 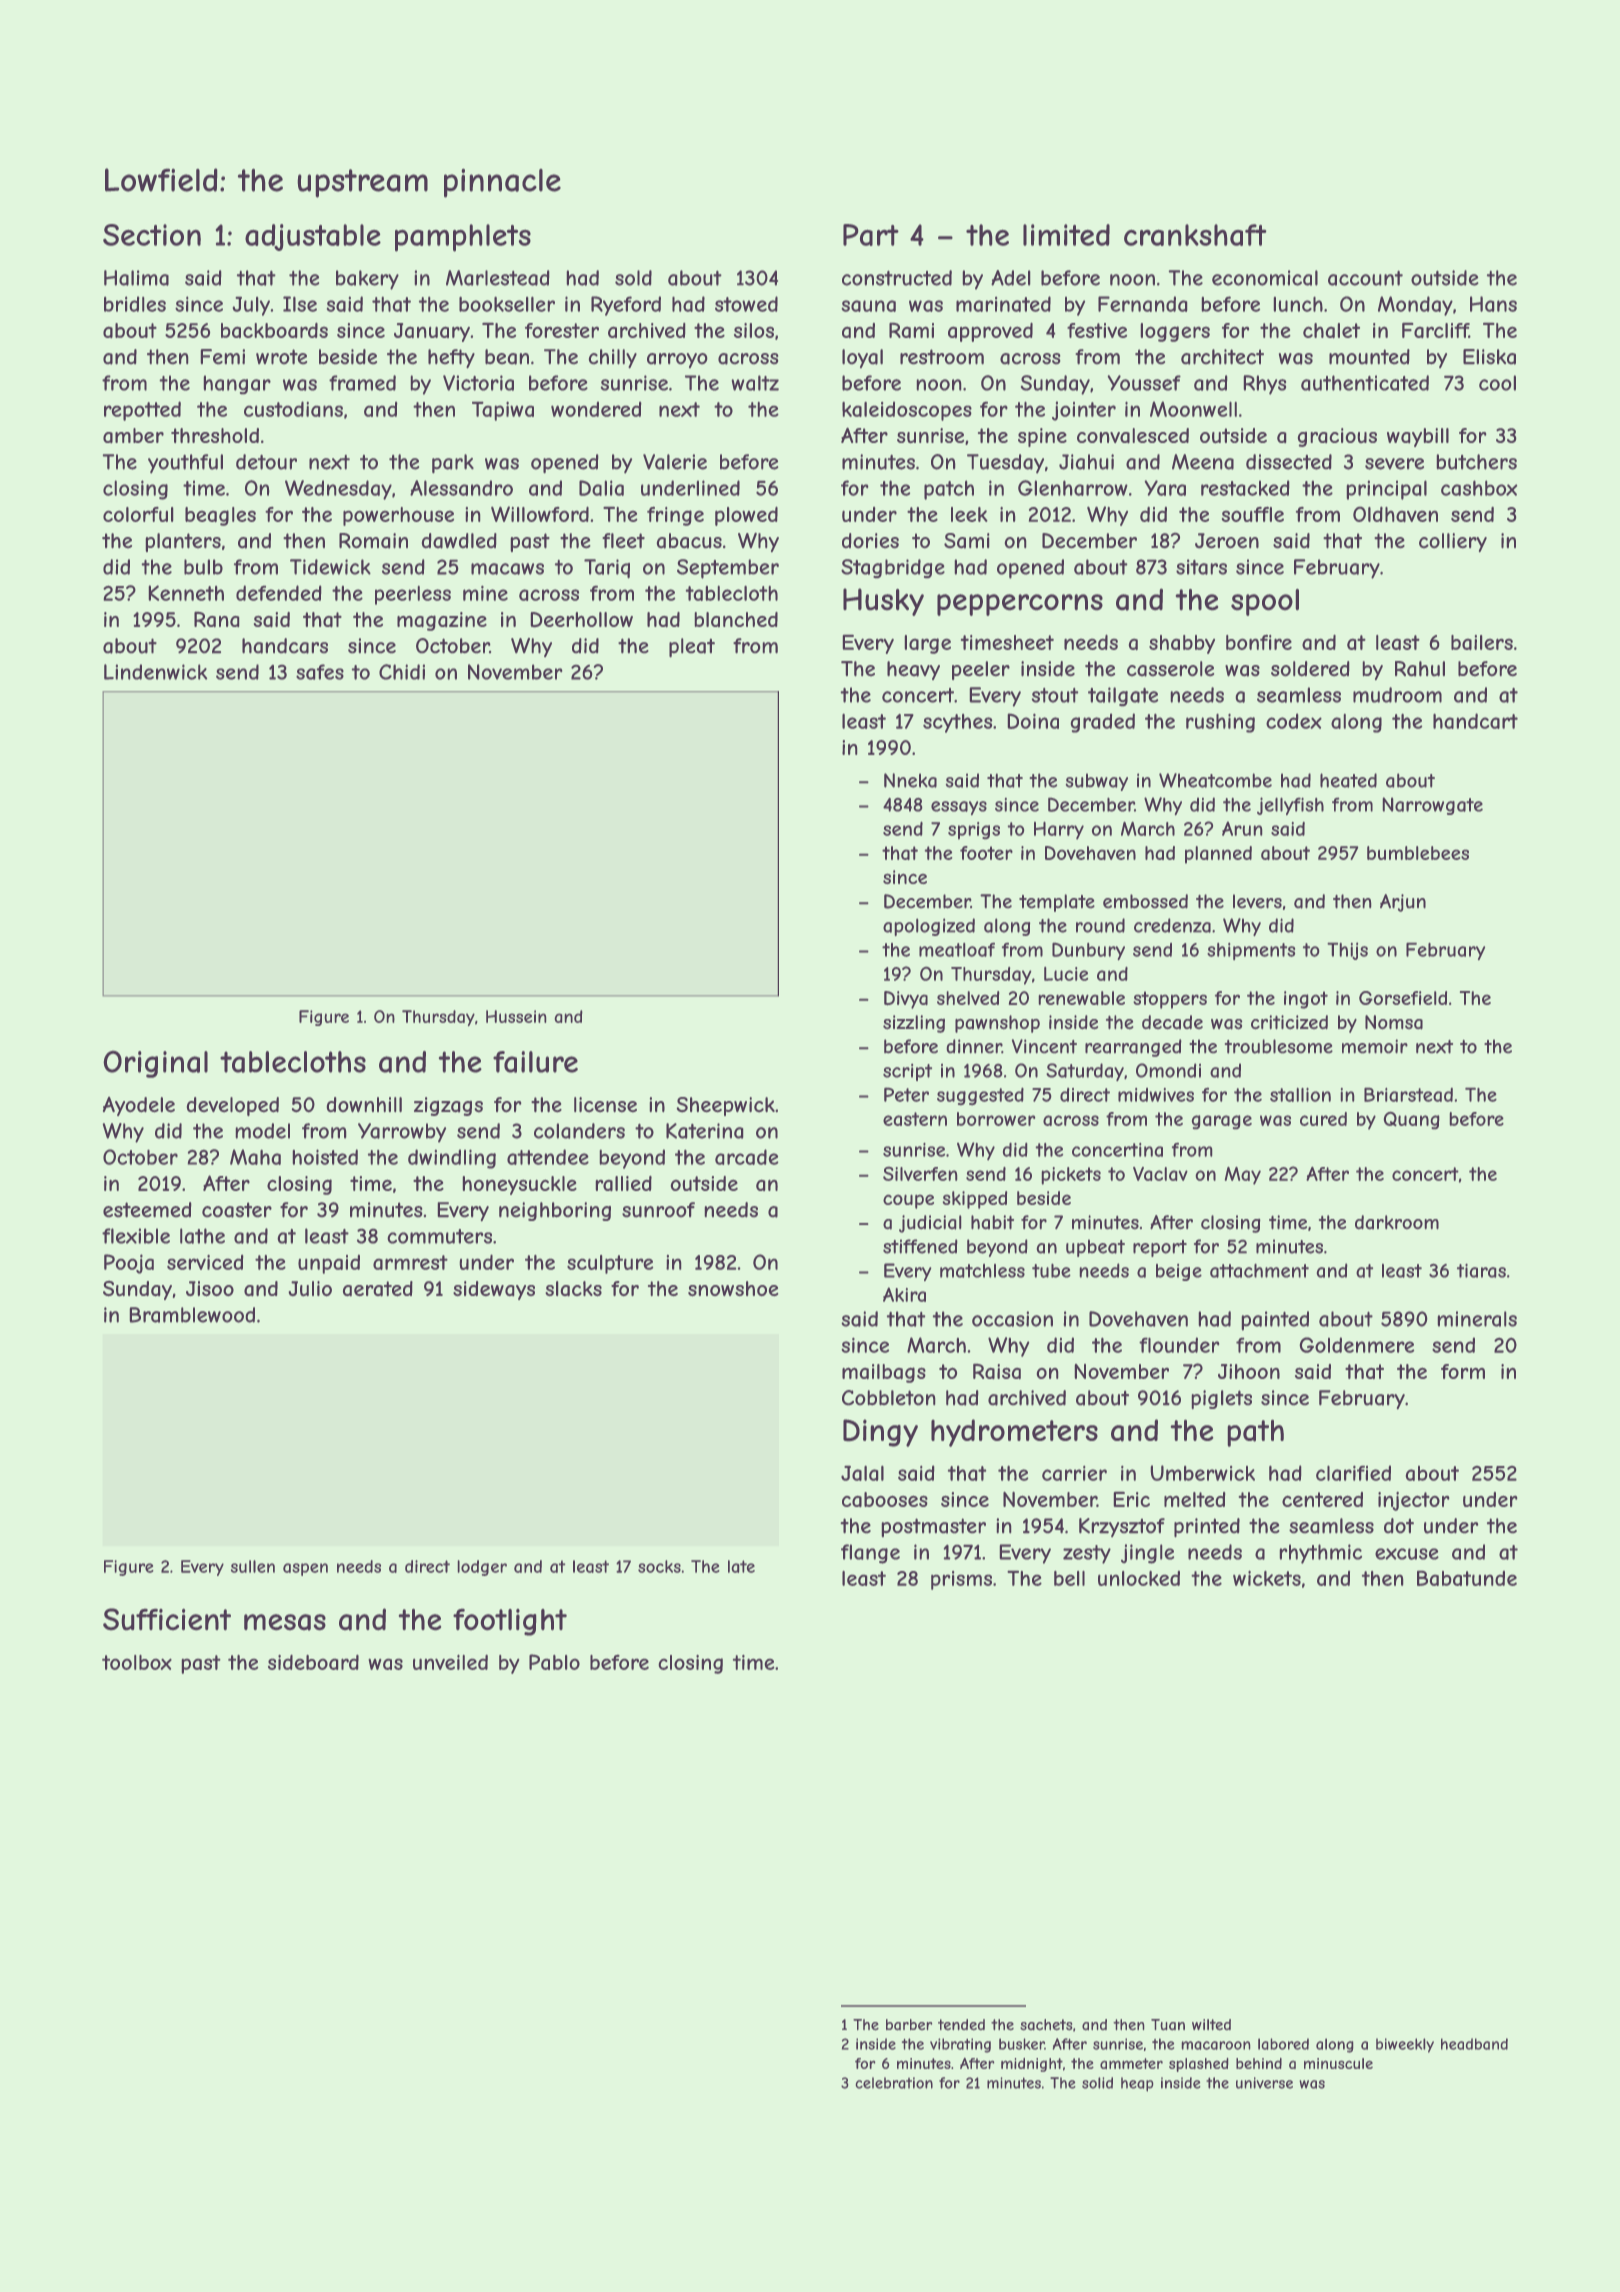 I want to click on Part, so click(x=871, y=235).
